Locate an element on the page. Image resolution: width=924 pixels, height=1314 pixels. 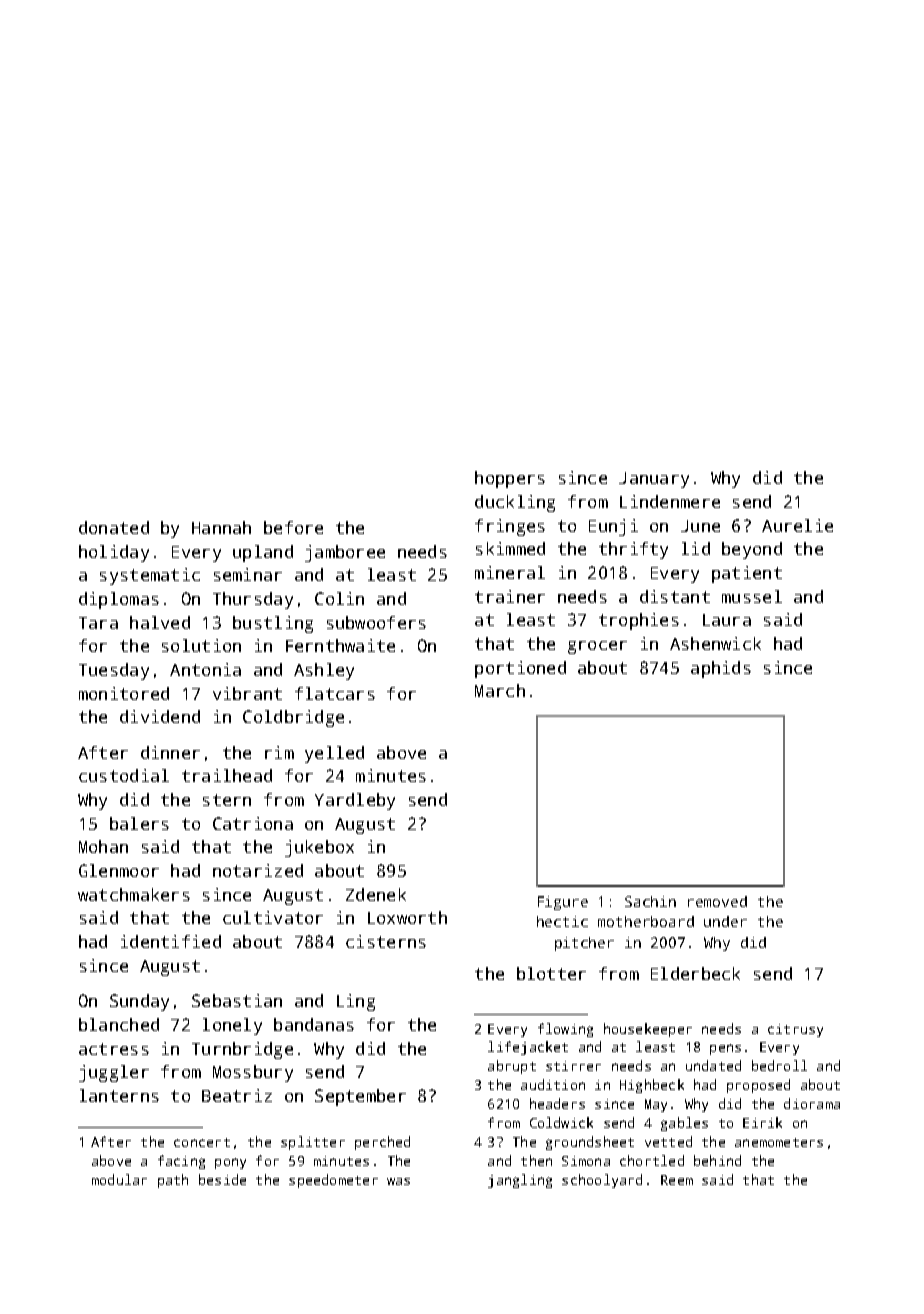
January is located at coordinates (654, 480).
